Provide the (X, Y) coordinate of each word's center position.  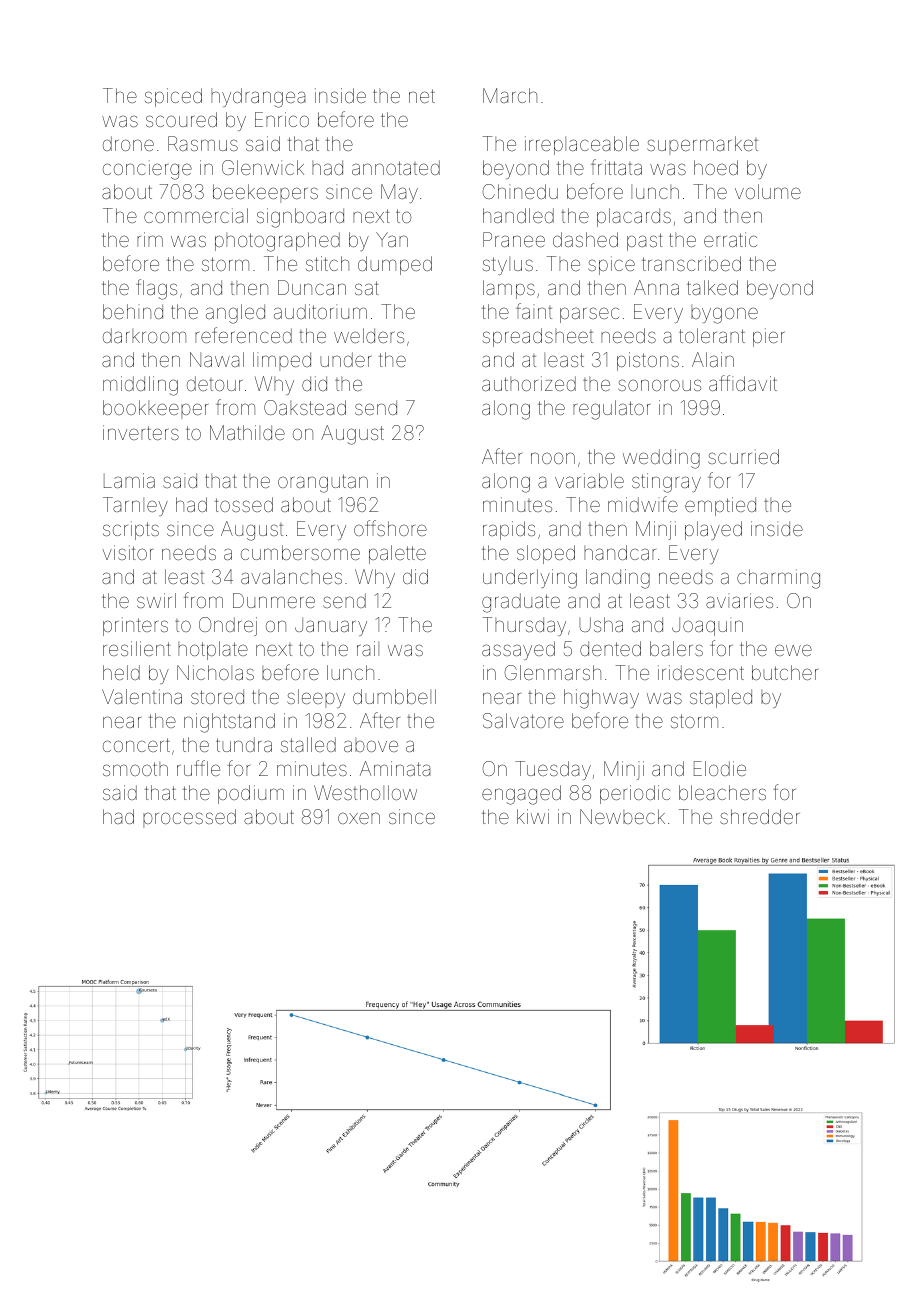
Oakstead (305, 407)
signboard (300, 218)
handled (518, 215)
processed (189, 818)
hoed (716, 167)
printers (135, 626)
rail (368, 648)
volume (768, 191)
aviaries (739, 600)
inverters (141, 432)
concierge (147, 170)
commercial (196, 215)
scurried (743, 456)
